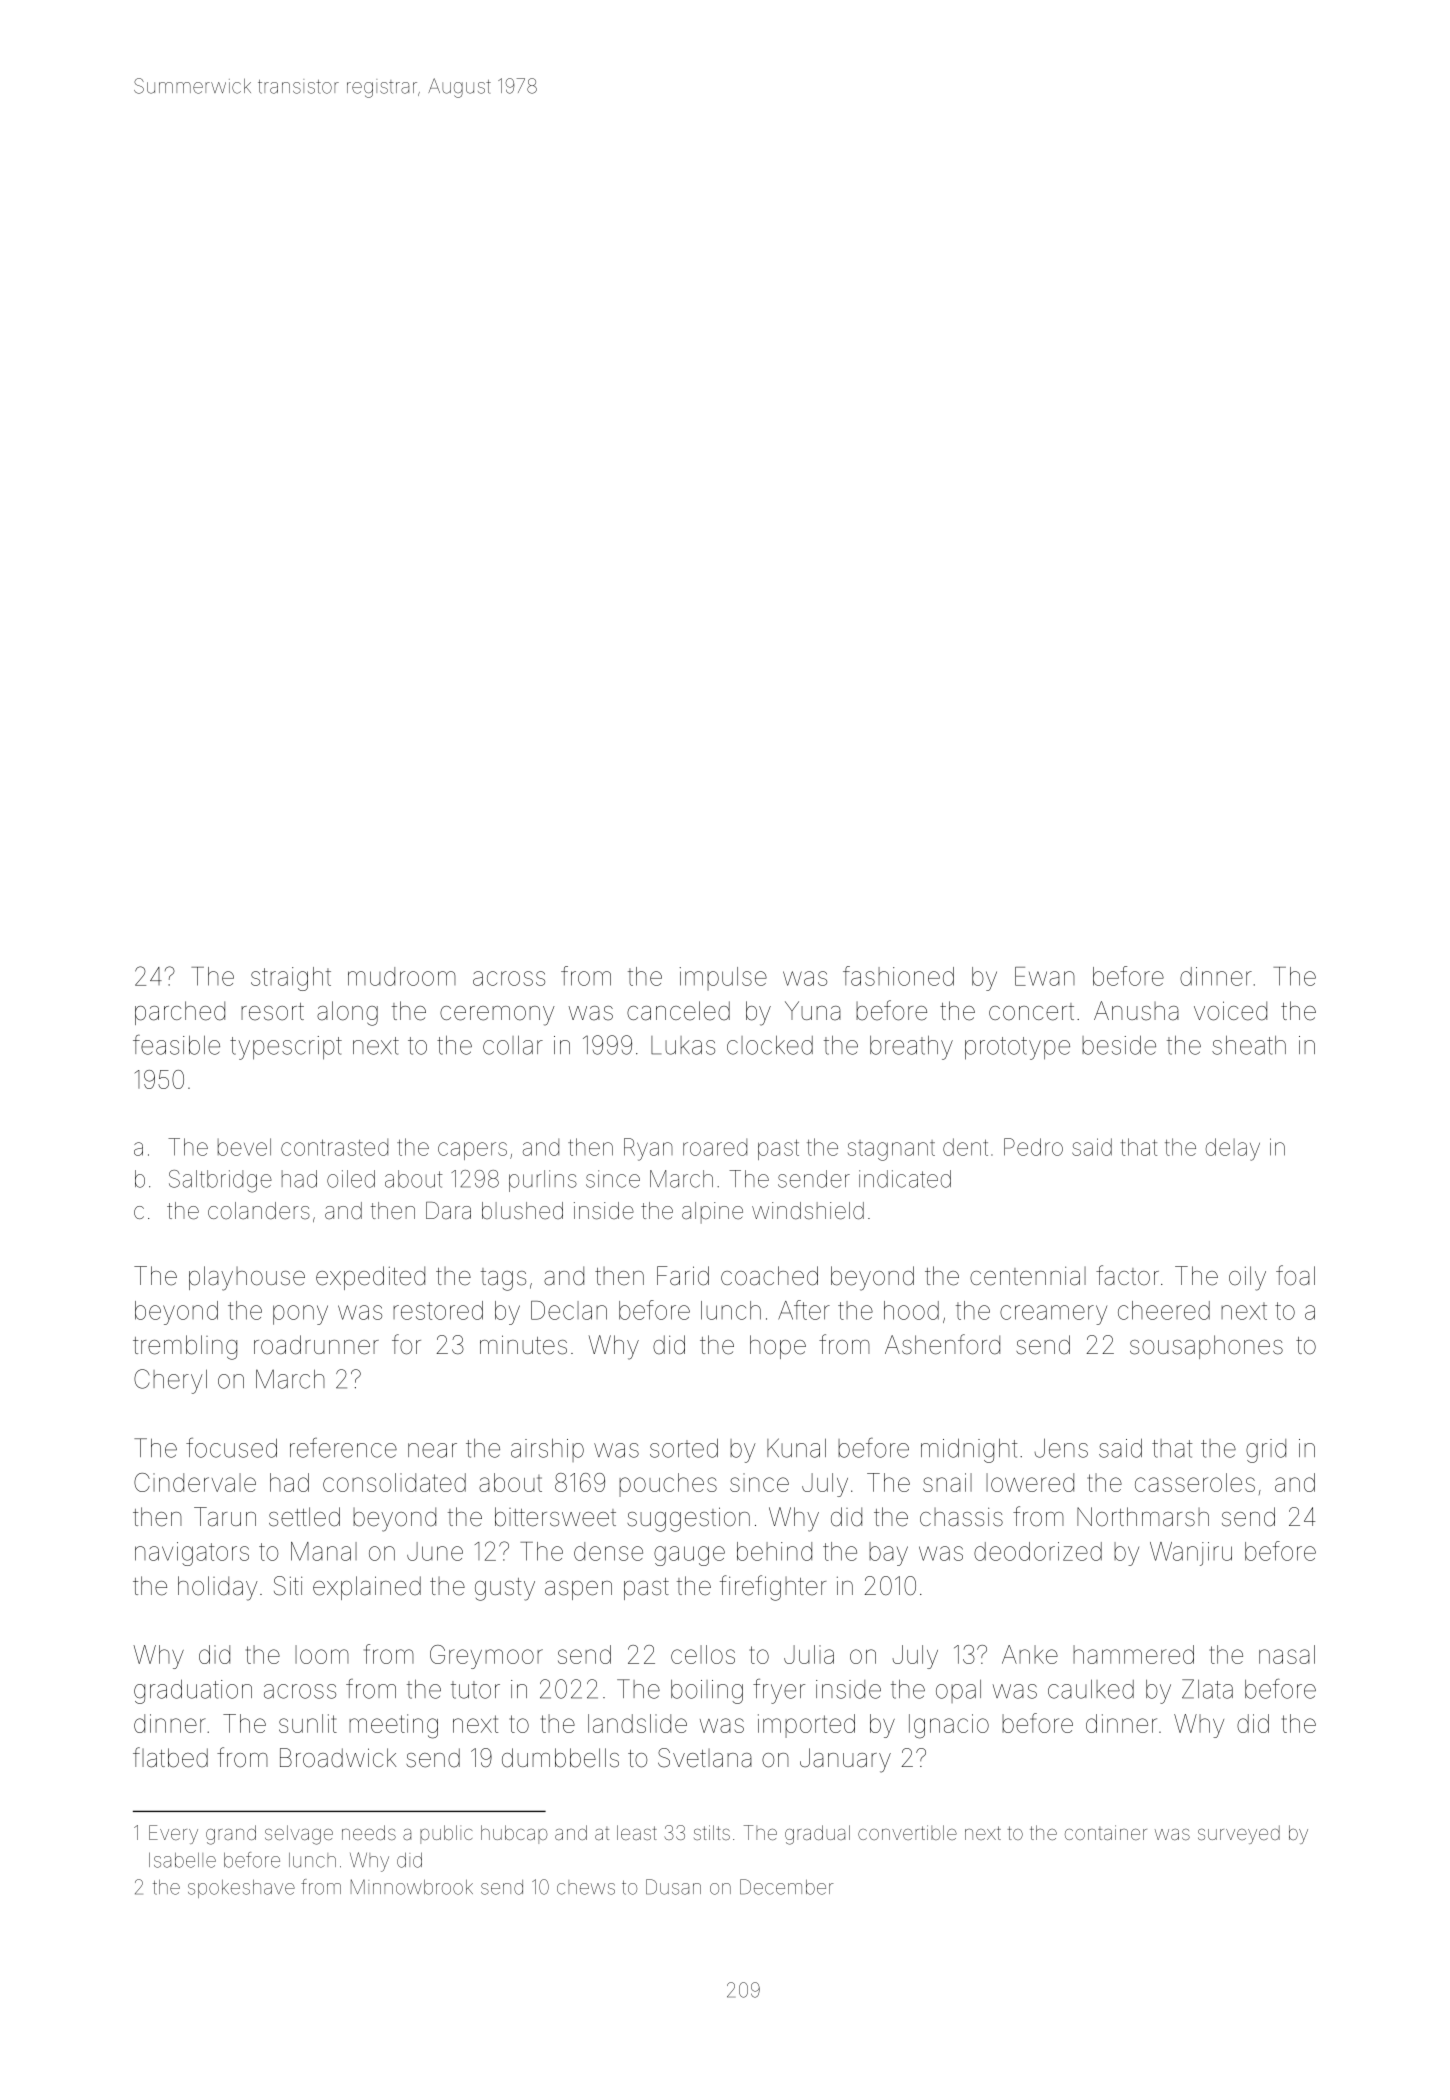 This page has height=2100, width=1450. I want to click on mudroom, so click(402, 976).
